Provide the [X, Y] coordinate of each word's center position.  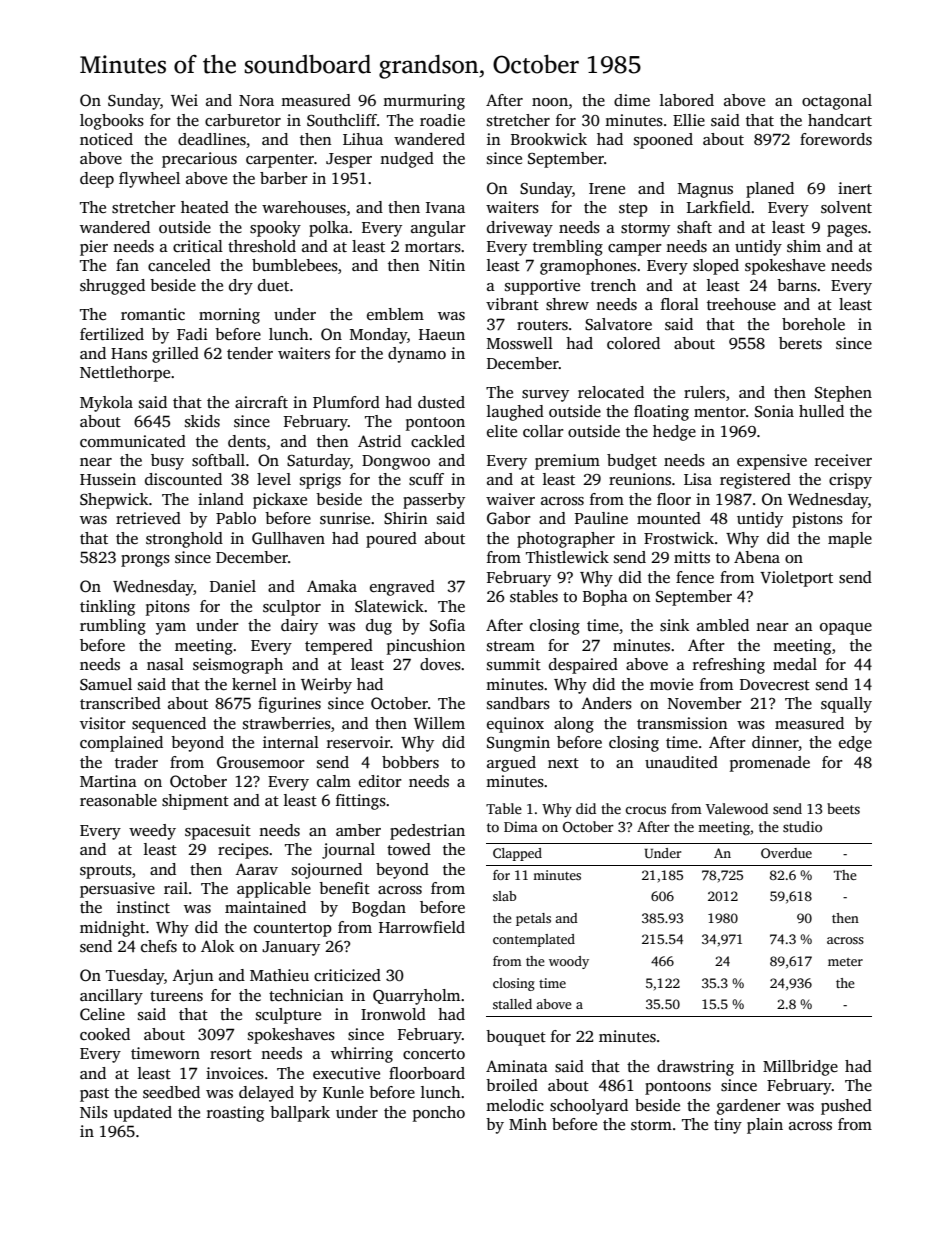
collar [543, 431]
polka [329, 229]
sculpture [288, 1016]
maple [850, 540]
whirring [362, 1055]
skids [202, 421]
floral [680, 304]
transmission [682, 723]
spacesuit [218, 832]
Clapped [517, 854]
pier [94, 248]
